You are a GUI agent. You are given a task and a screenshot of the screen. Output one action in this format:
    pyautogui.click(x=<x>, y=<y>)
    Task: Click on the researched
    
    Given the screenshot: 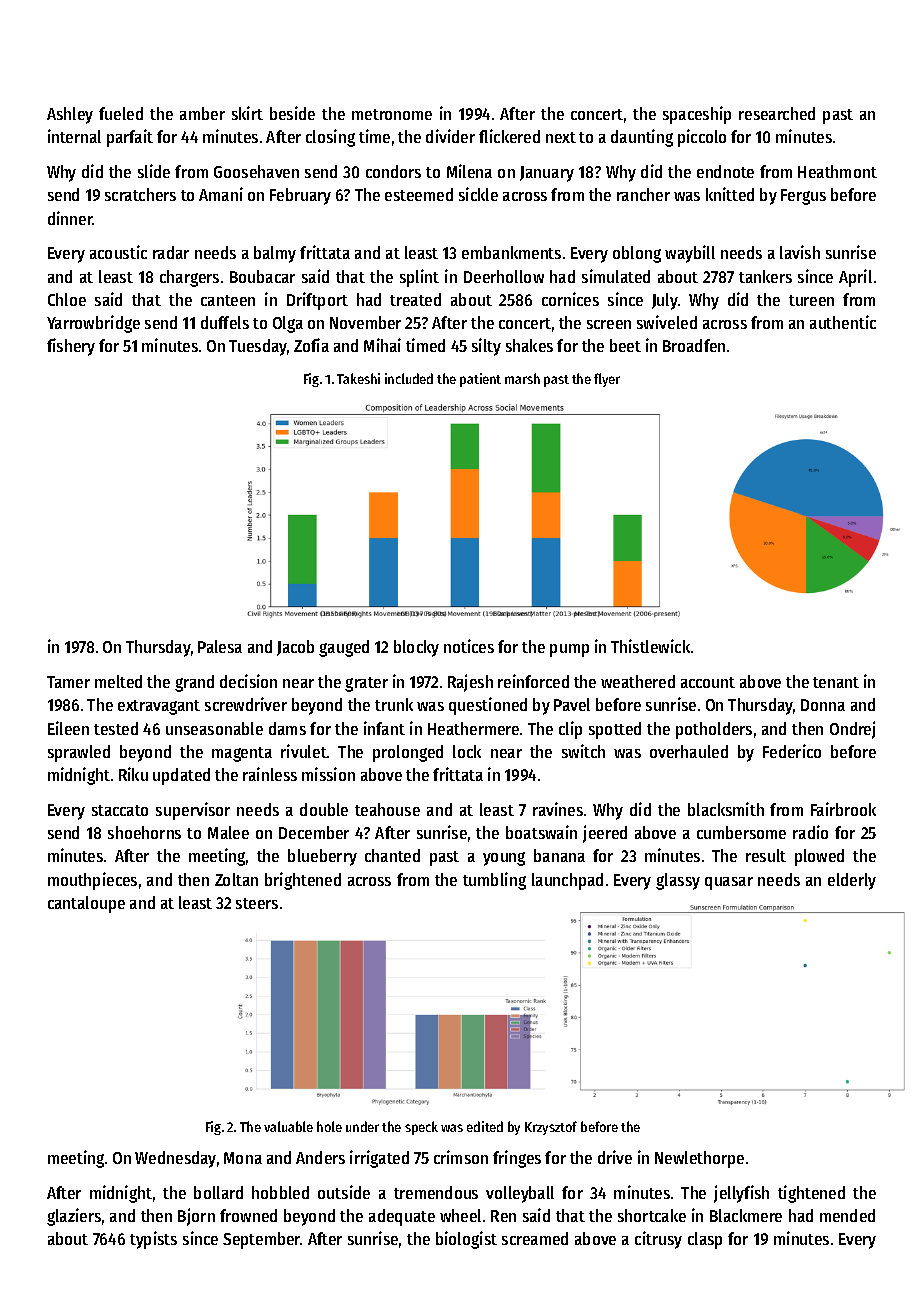 What is the action you would take?
    pyautogui.click(x=777, y=113)
